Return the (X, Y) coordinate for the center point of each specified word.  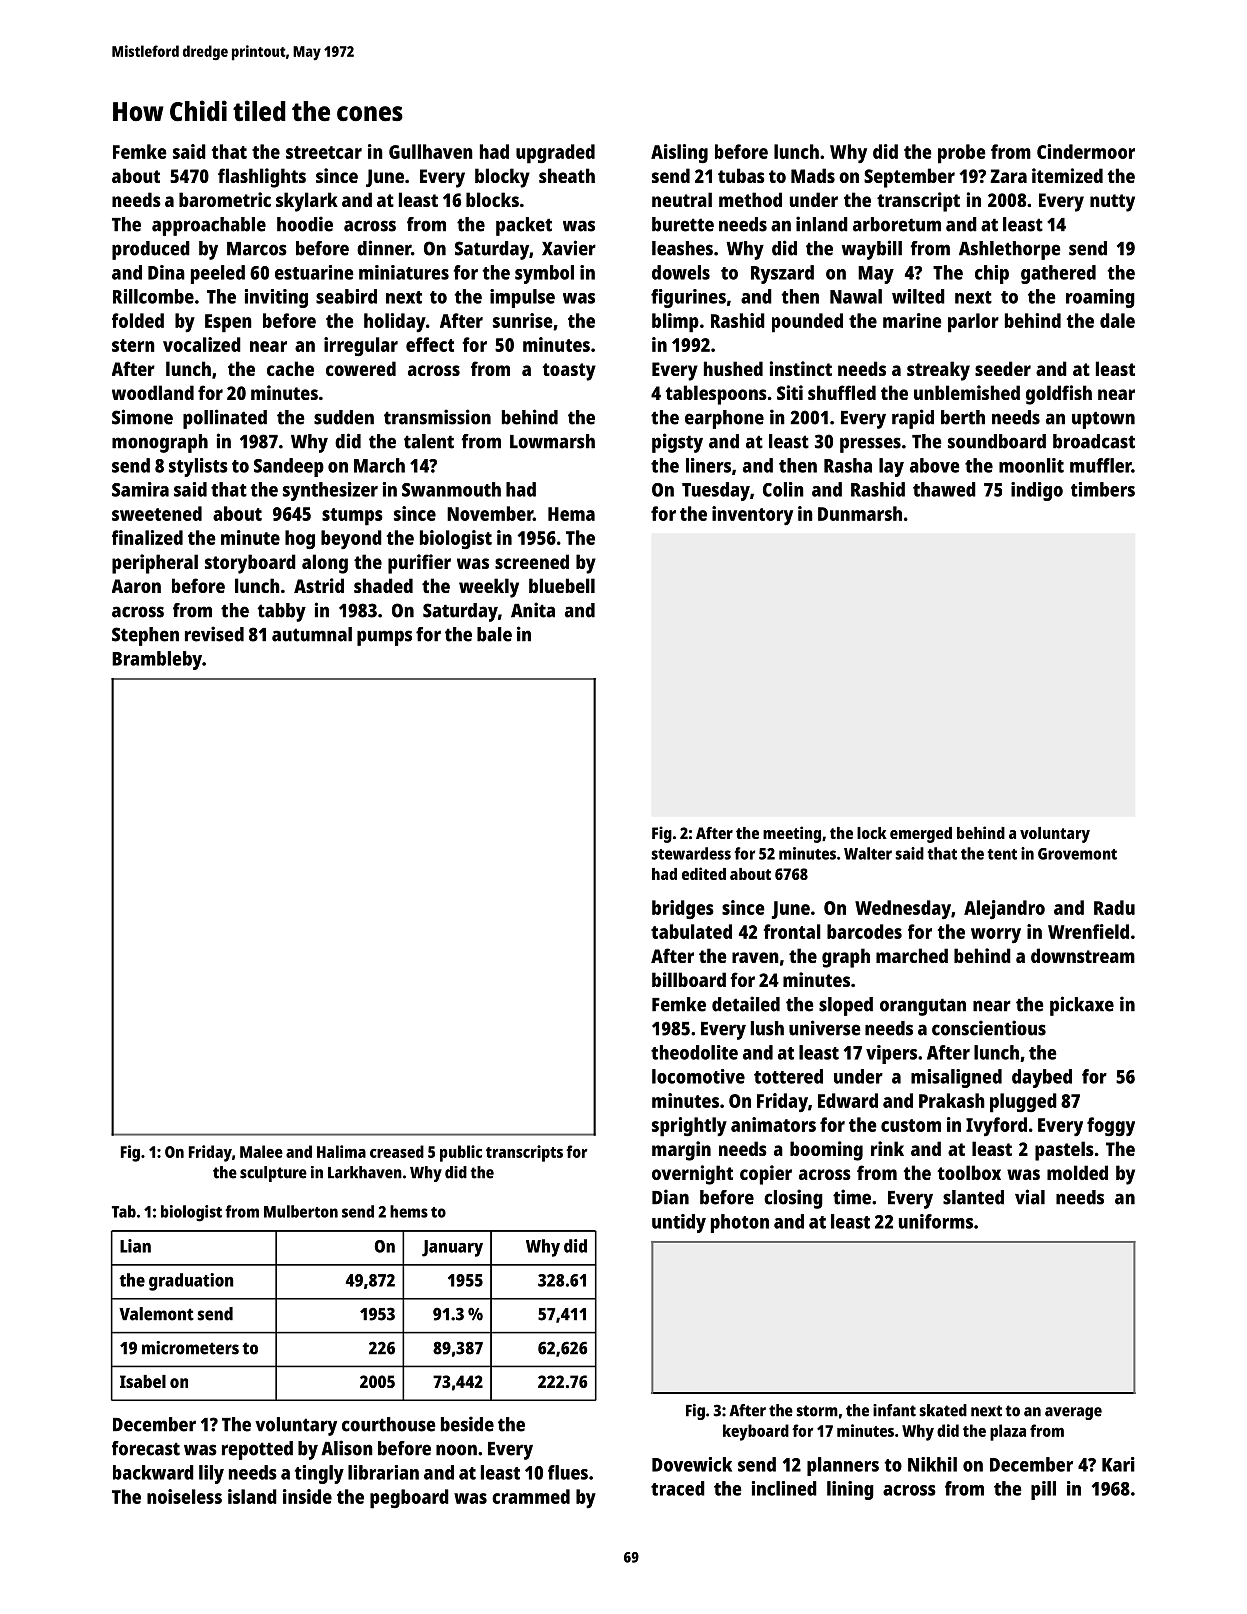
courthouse (389, 1424)
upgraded (555, 154)
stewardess (691, 853)
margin (681, 1151)
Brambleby (157, 660)
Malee (261, 1151)
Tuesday (716, 491)
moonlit (1031, 465)
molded (1077, 1172)
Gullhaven (431, 151)
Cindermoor (1086, 151)
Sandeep (289, 467)
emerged (921, 835)
